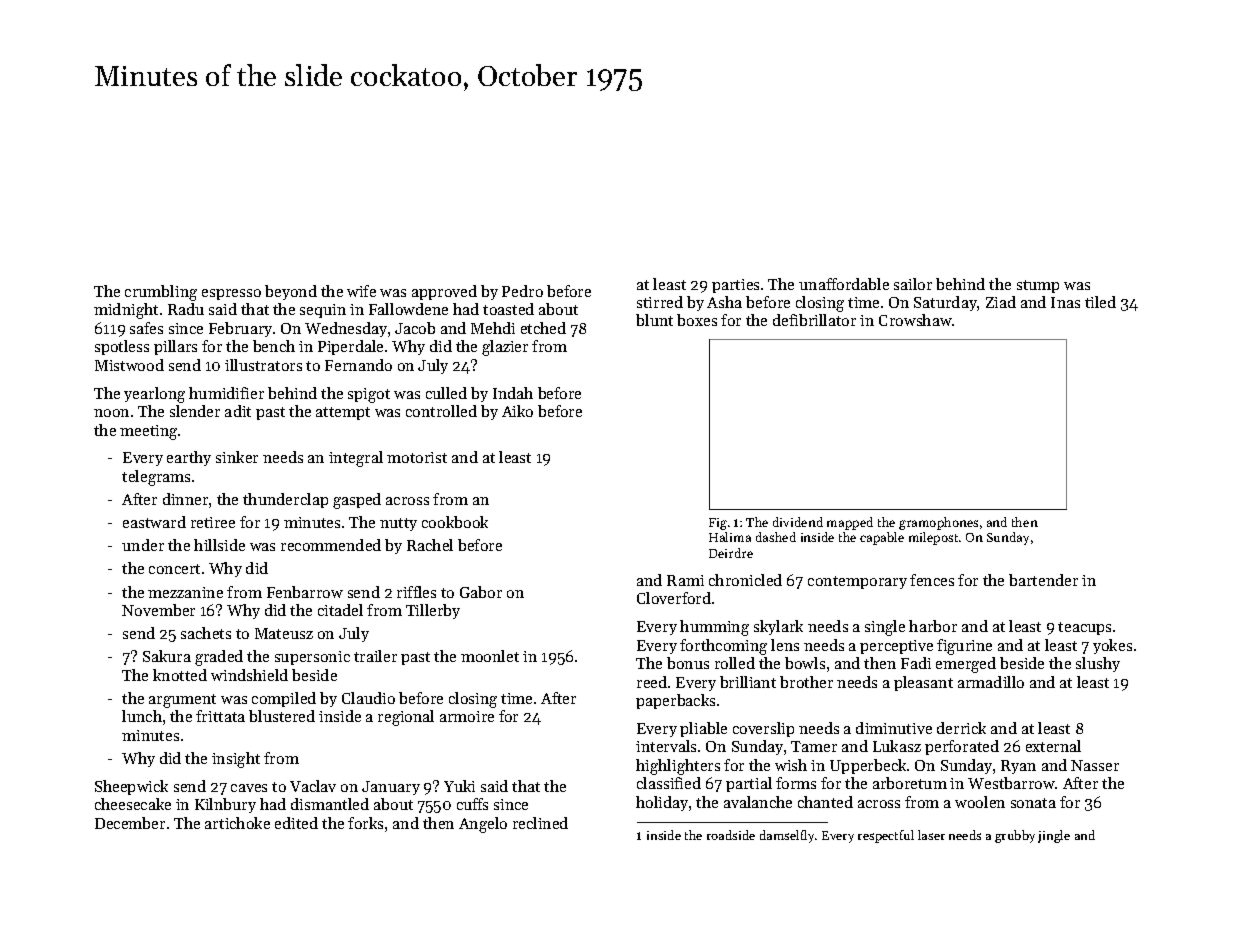 The height and width of the screenshot is (952, 1233). Describe the element at coordinates (938, 523) in the screenshot. I see `gramophones` at that location.
